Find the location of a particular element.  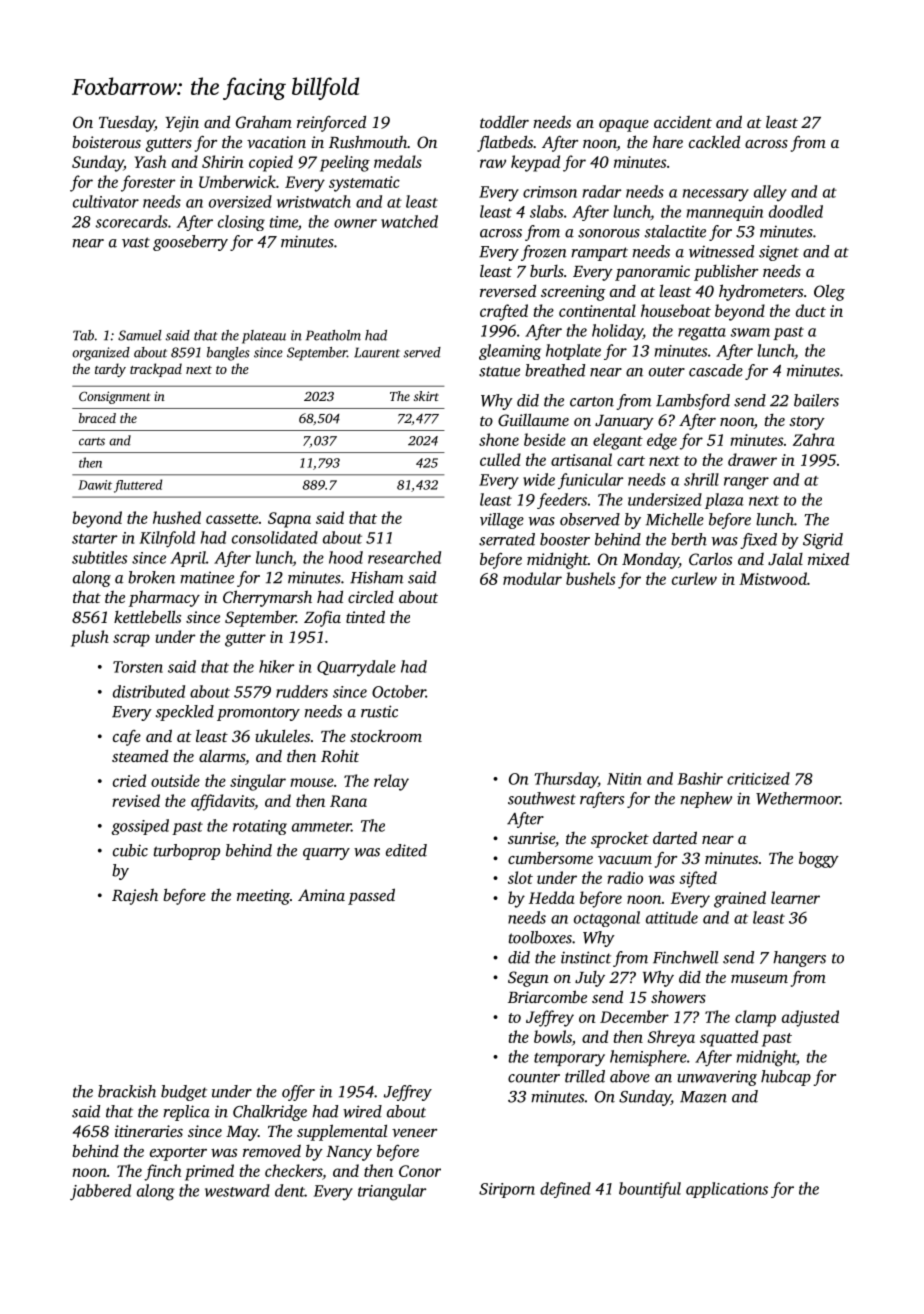

bangles is located at coordinates (228, 354).
